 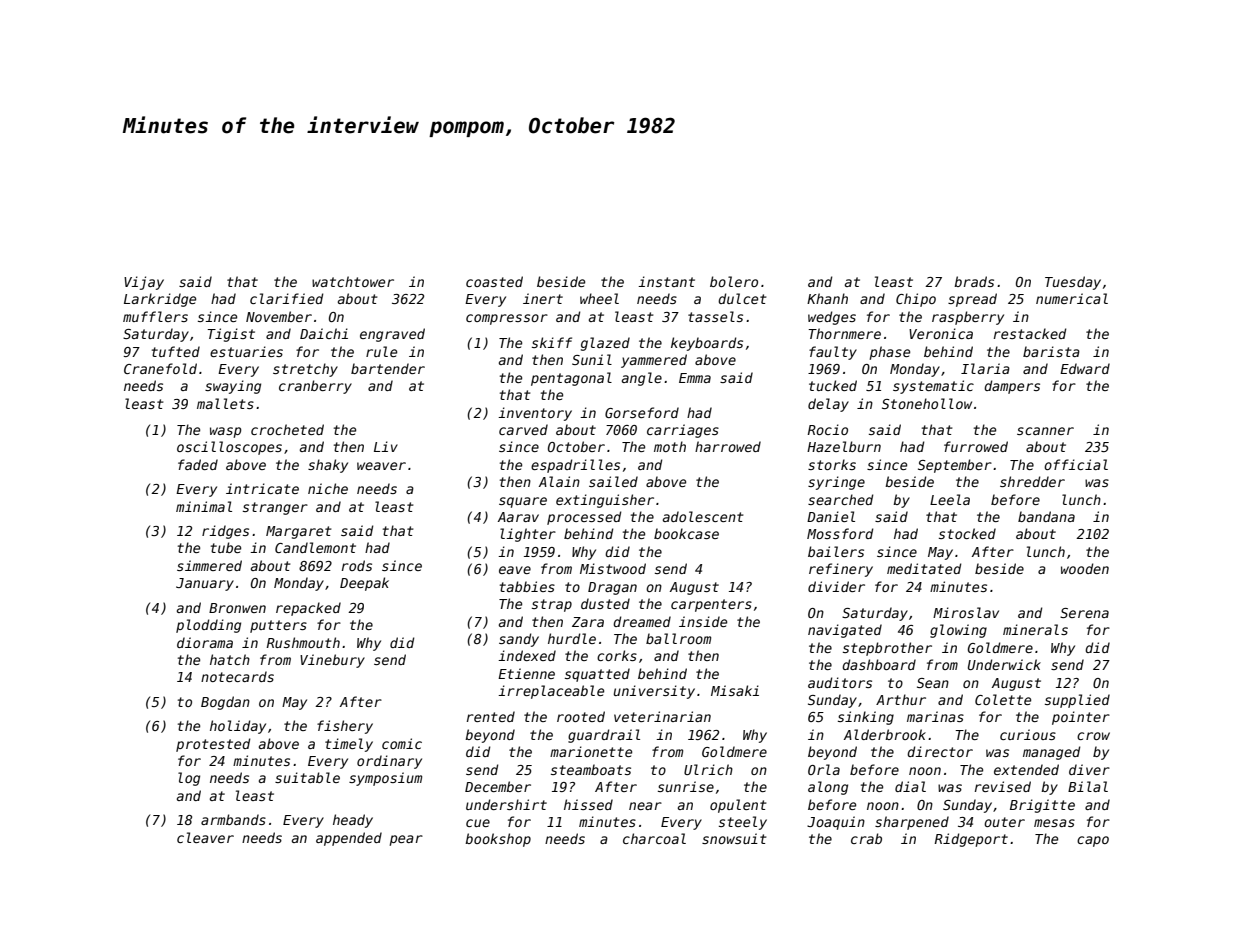 What do you see at coordinates (840, 682) in the page?
I see `auditors` at bounding box center [840, 682].
